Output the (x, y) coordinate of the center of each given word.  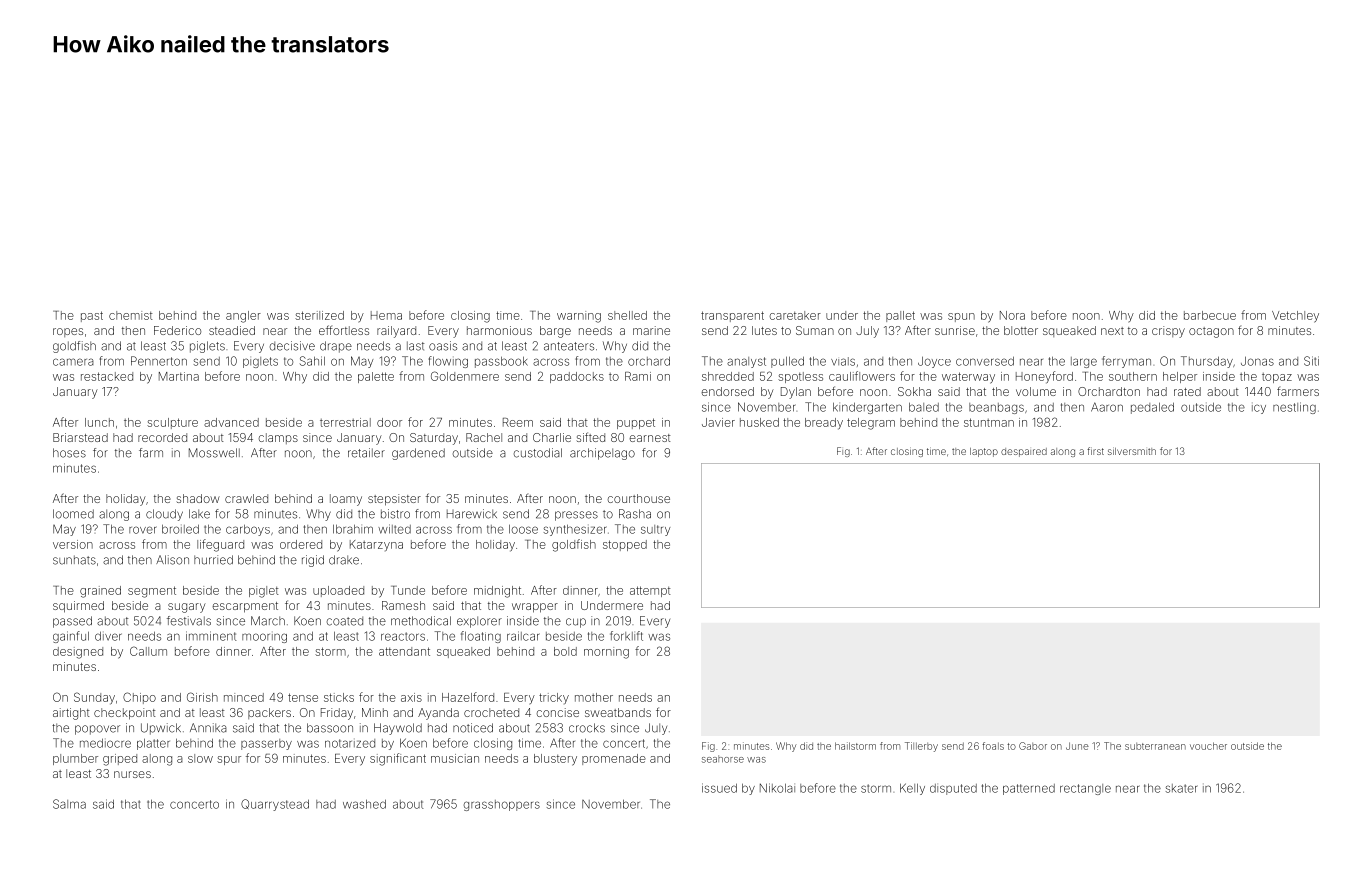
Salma (69, 804)
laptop (984, 452)
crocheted (491, 712)
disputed (953, 789)
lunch (99, 422)
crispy (1168, 332)
